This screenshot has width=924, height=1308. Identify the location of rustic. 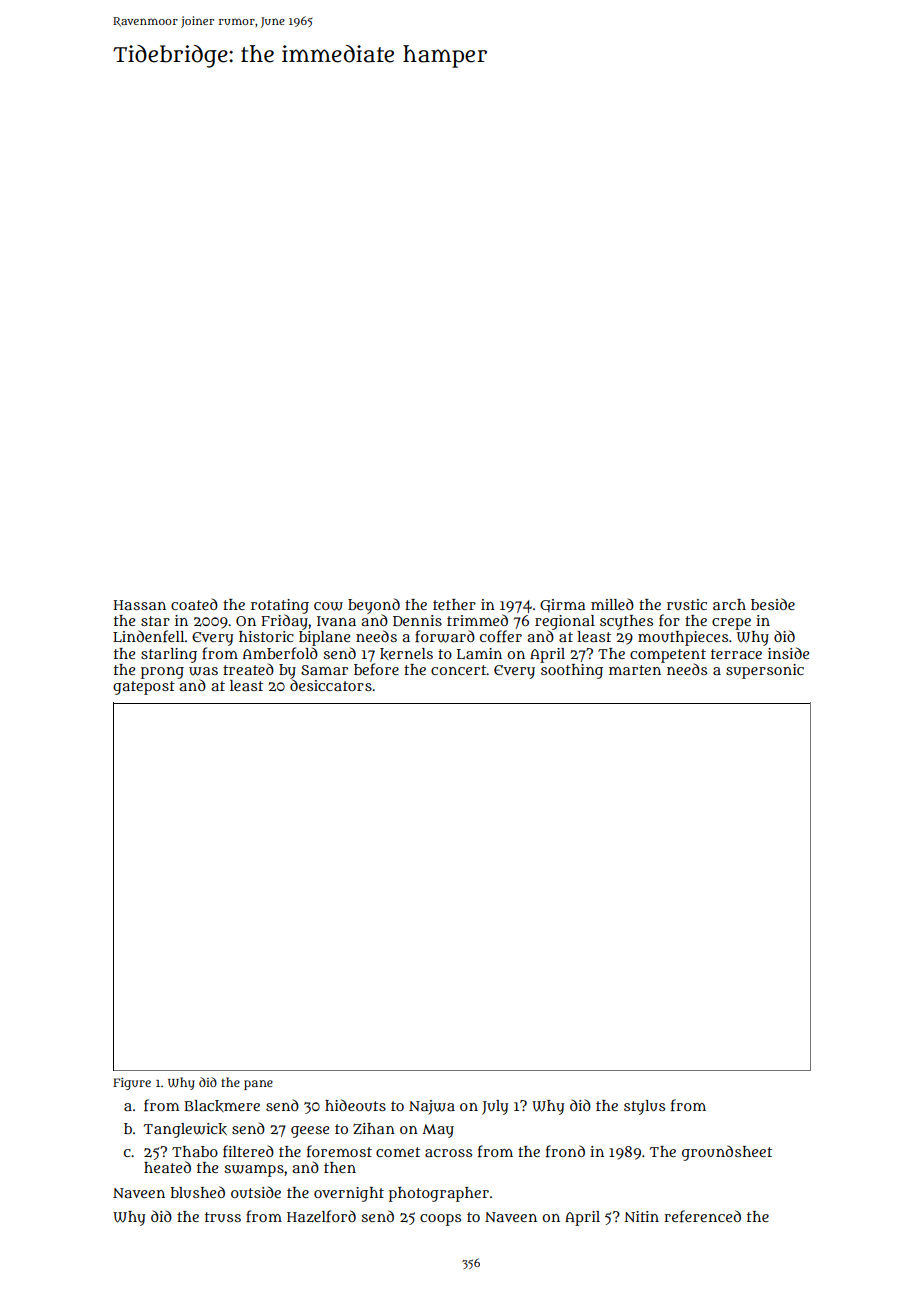
(687, 604).
